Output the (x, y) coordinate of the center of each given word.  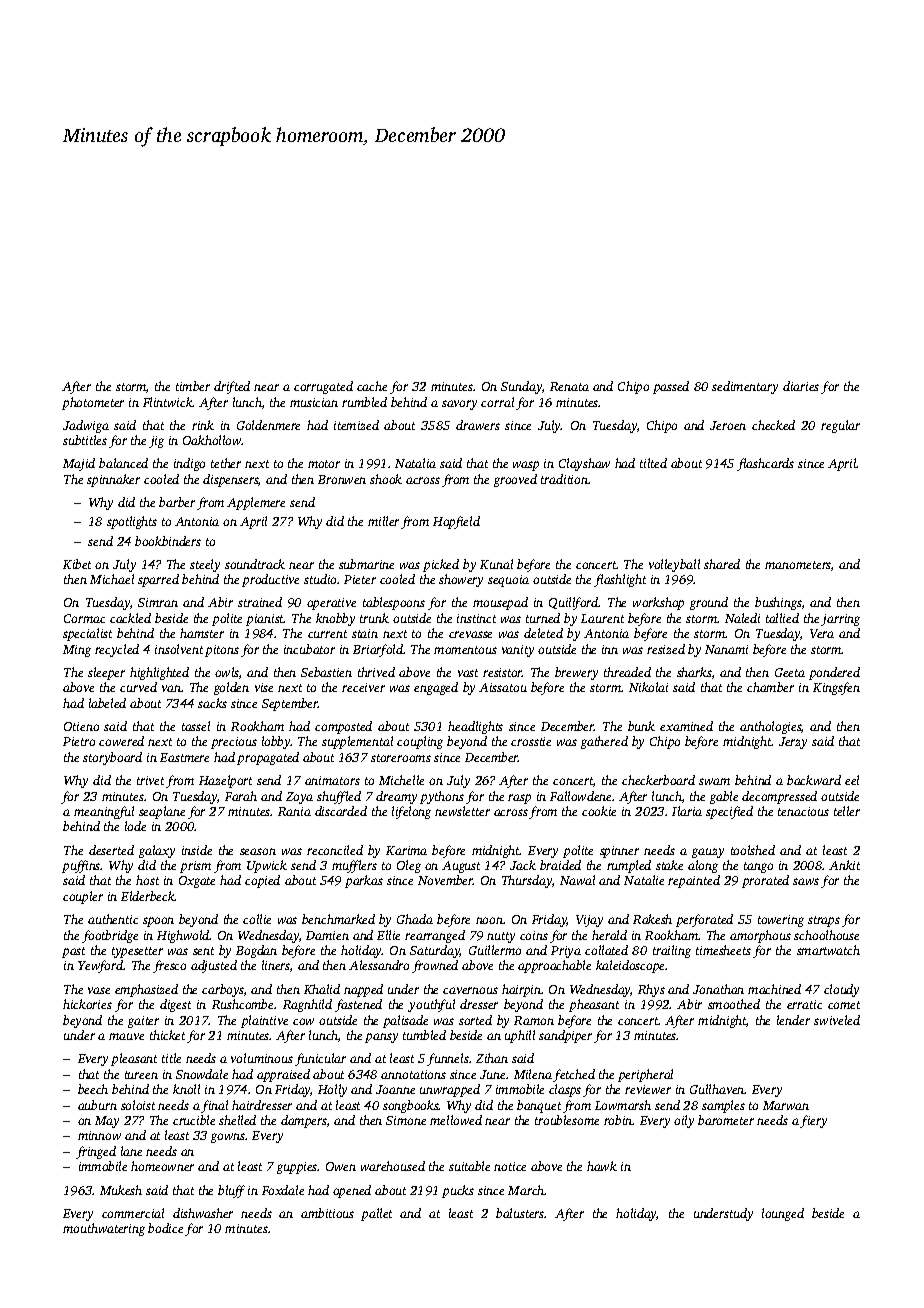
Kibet (77, 564)
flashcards (765, 464)
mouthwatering (104, 1229)
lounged (783, 1214)
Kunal (496, 564)
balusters (520, 1213)
